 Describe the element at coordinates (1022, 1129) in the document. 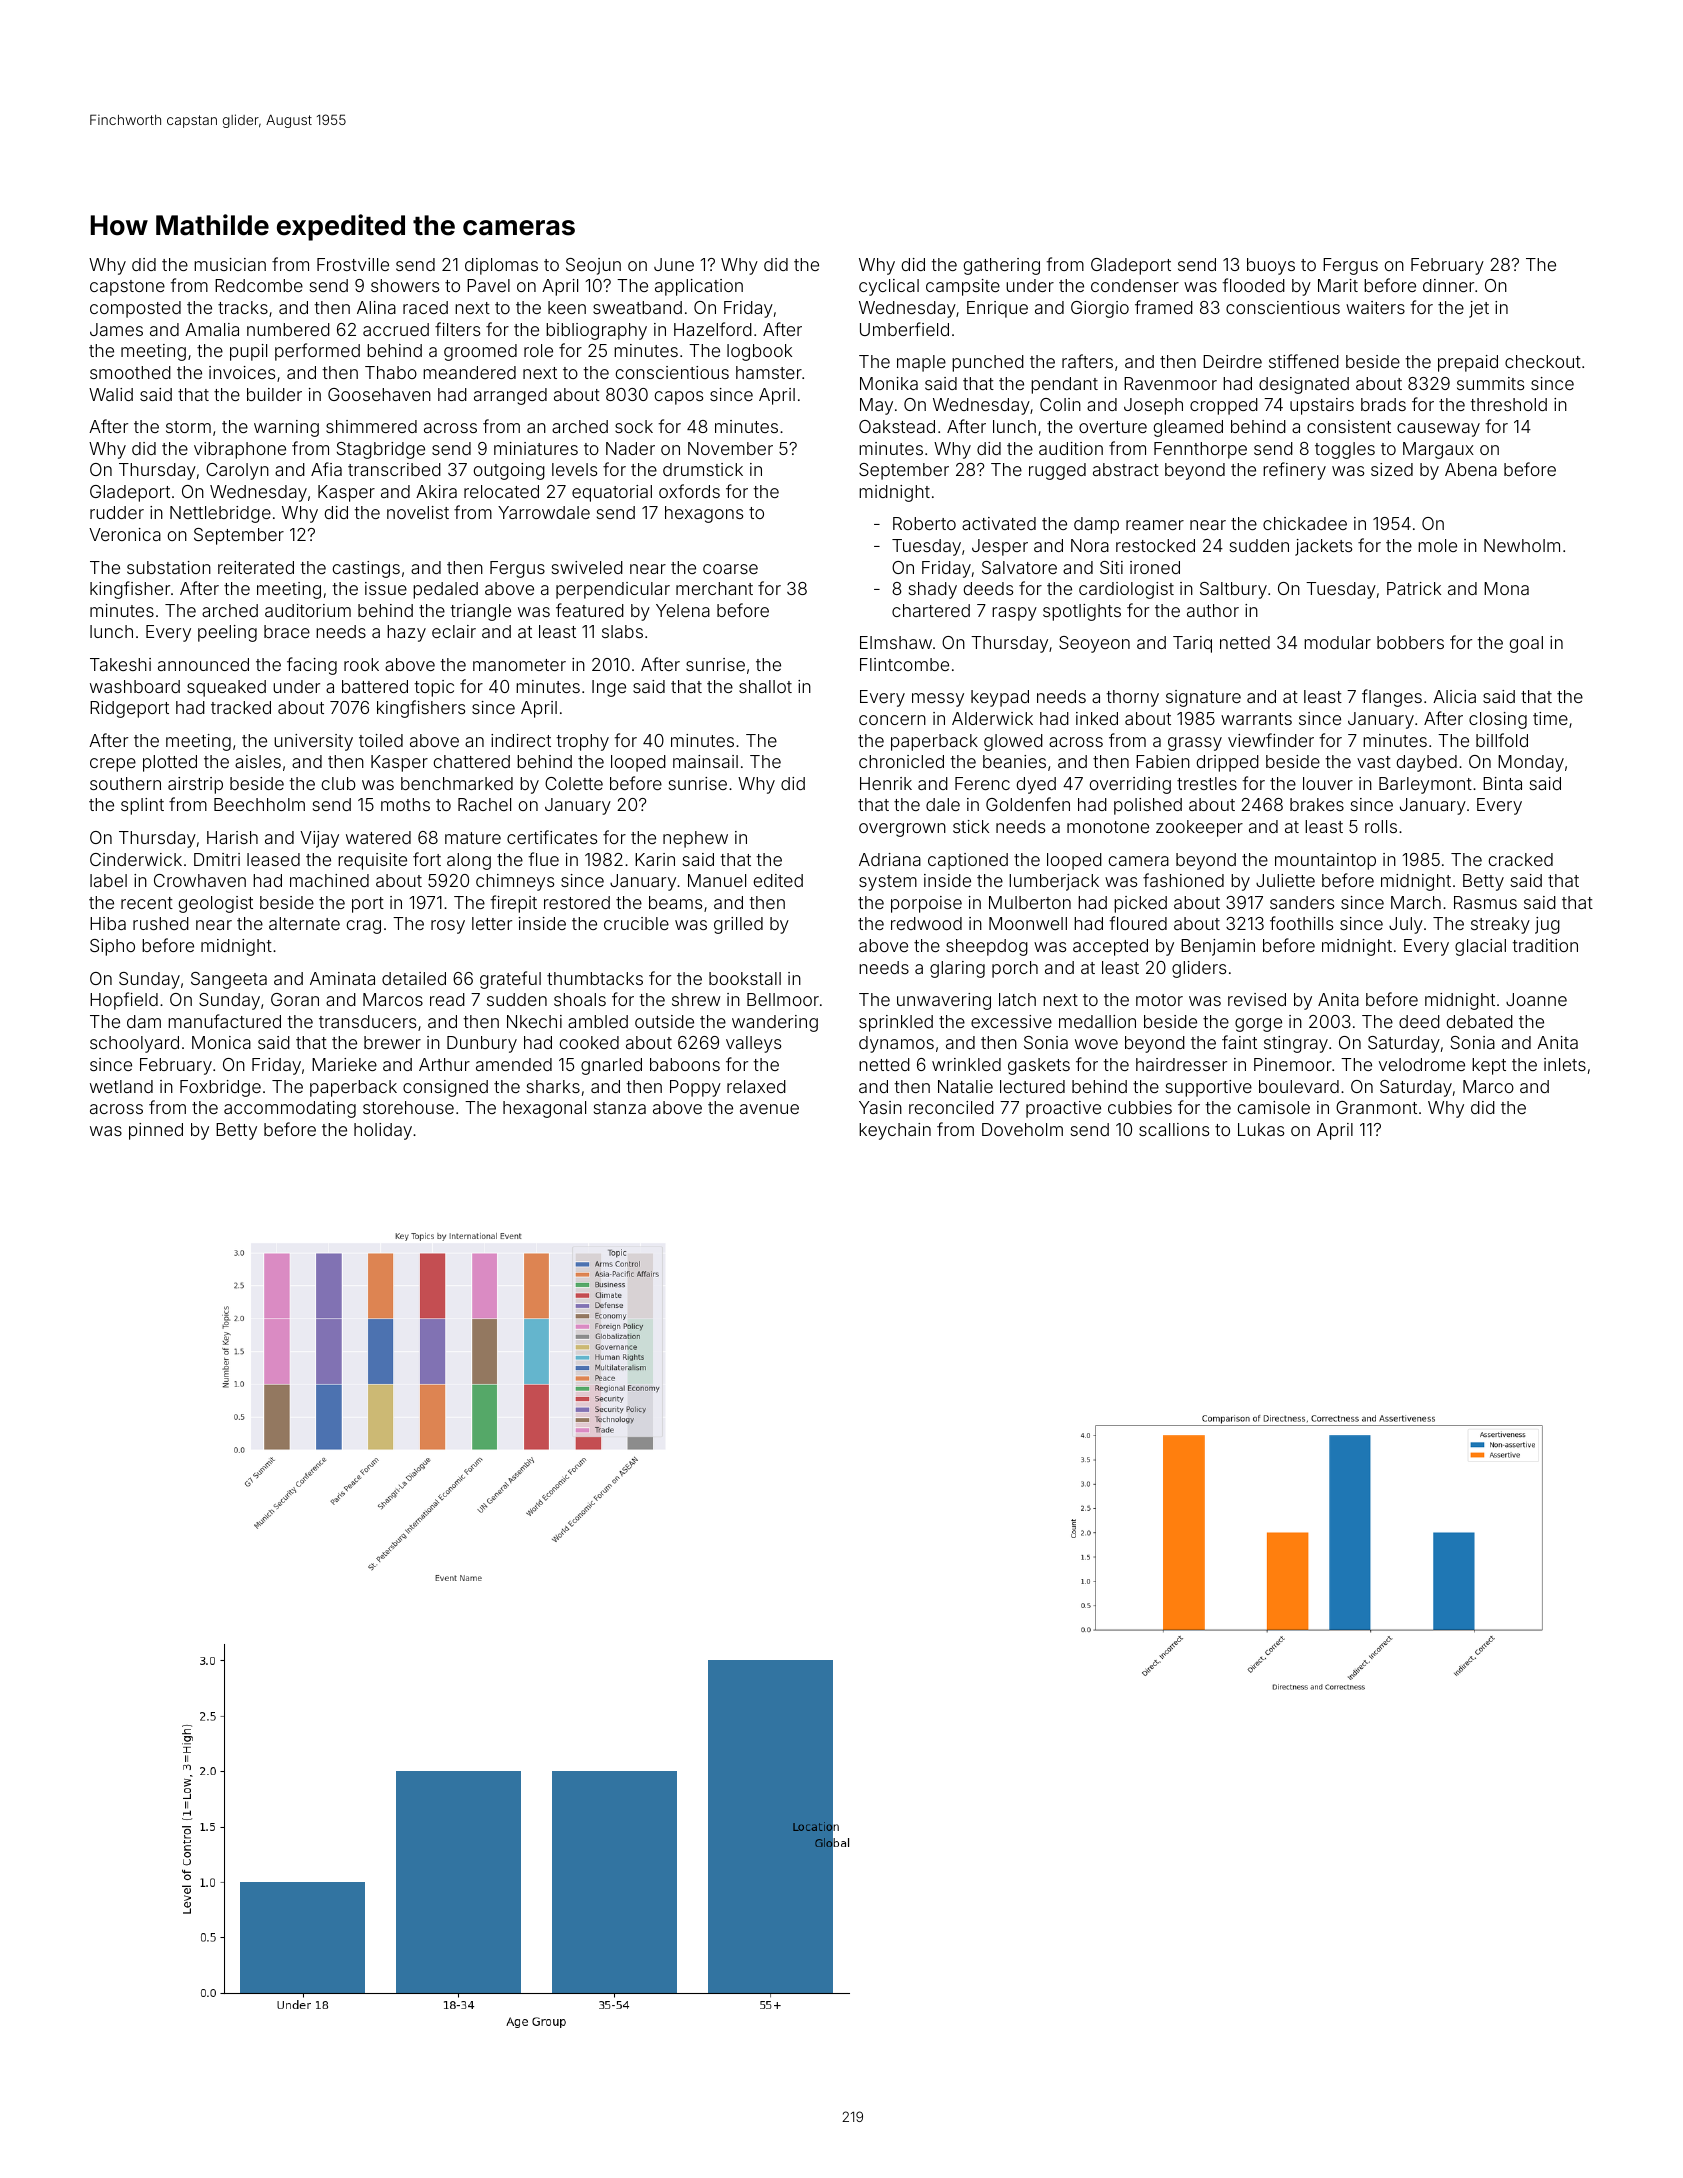

I see `Doveholm` at that location.
